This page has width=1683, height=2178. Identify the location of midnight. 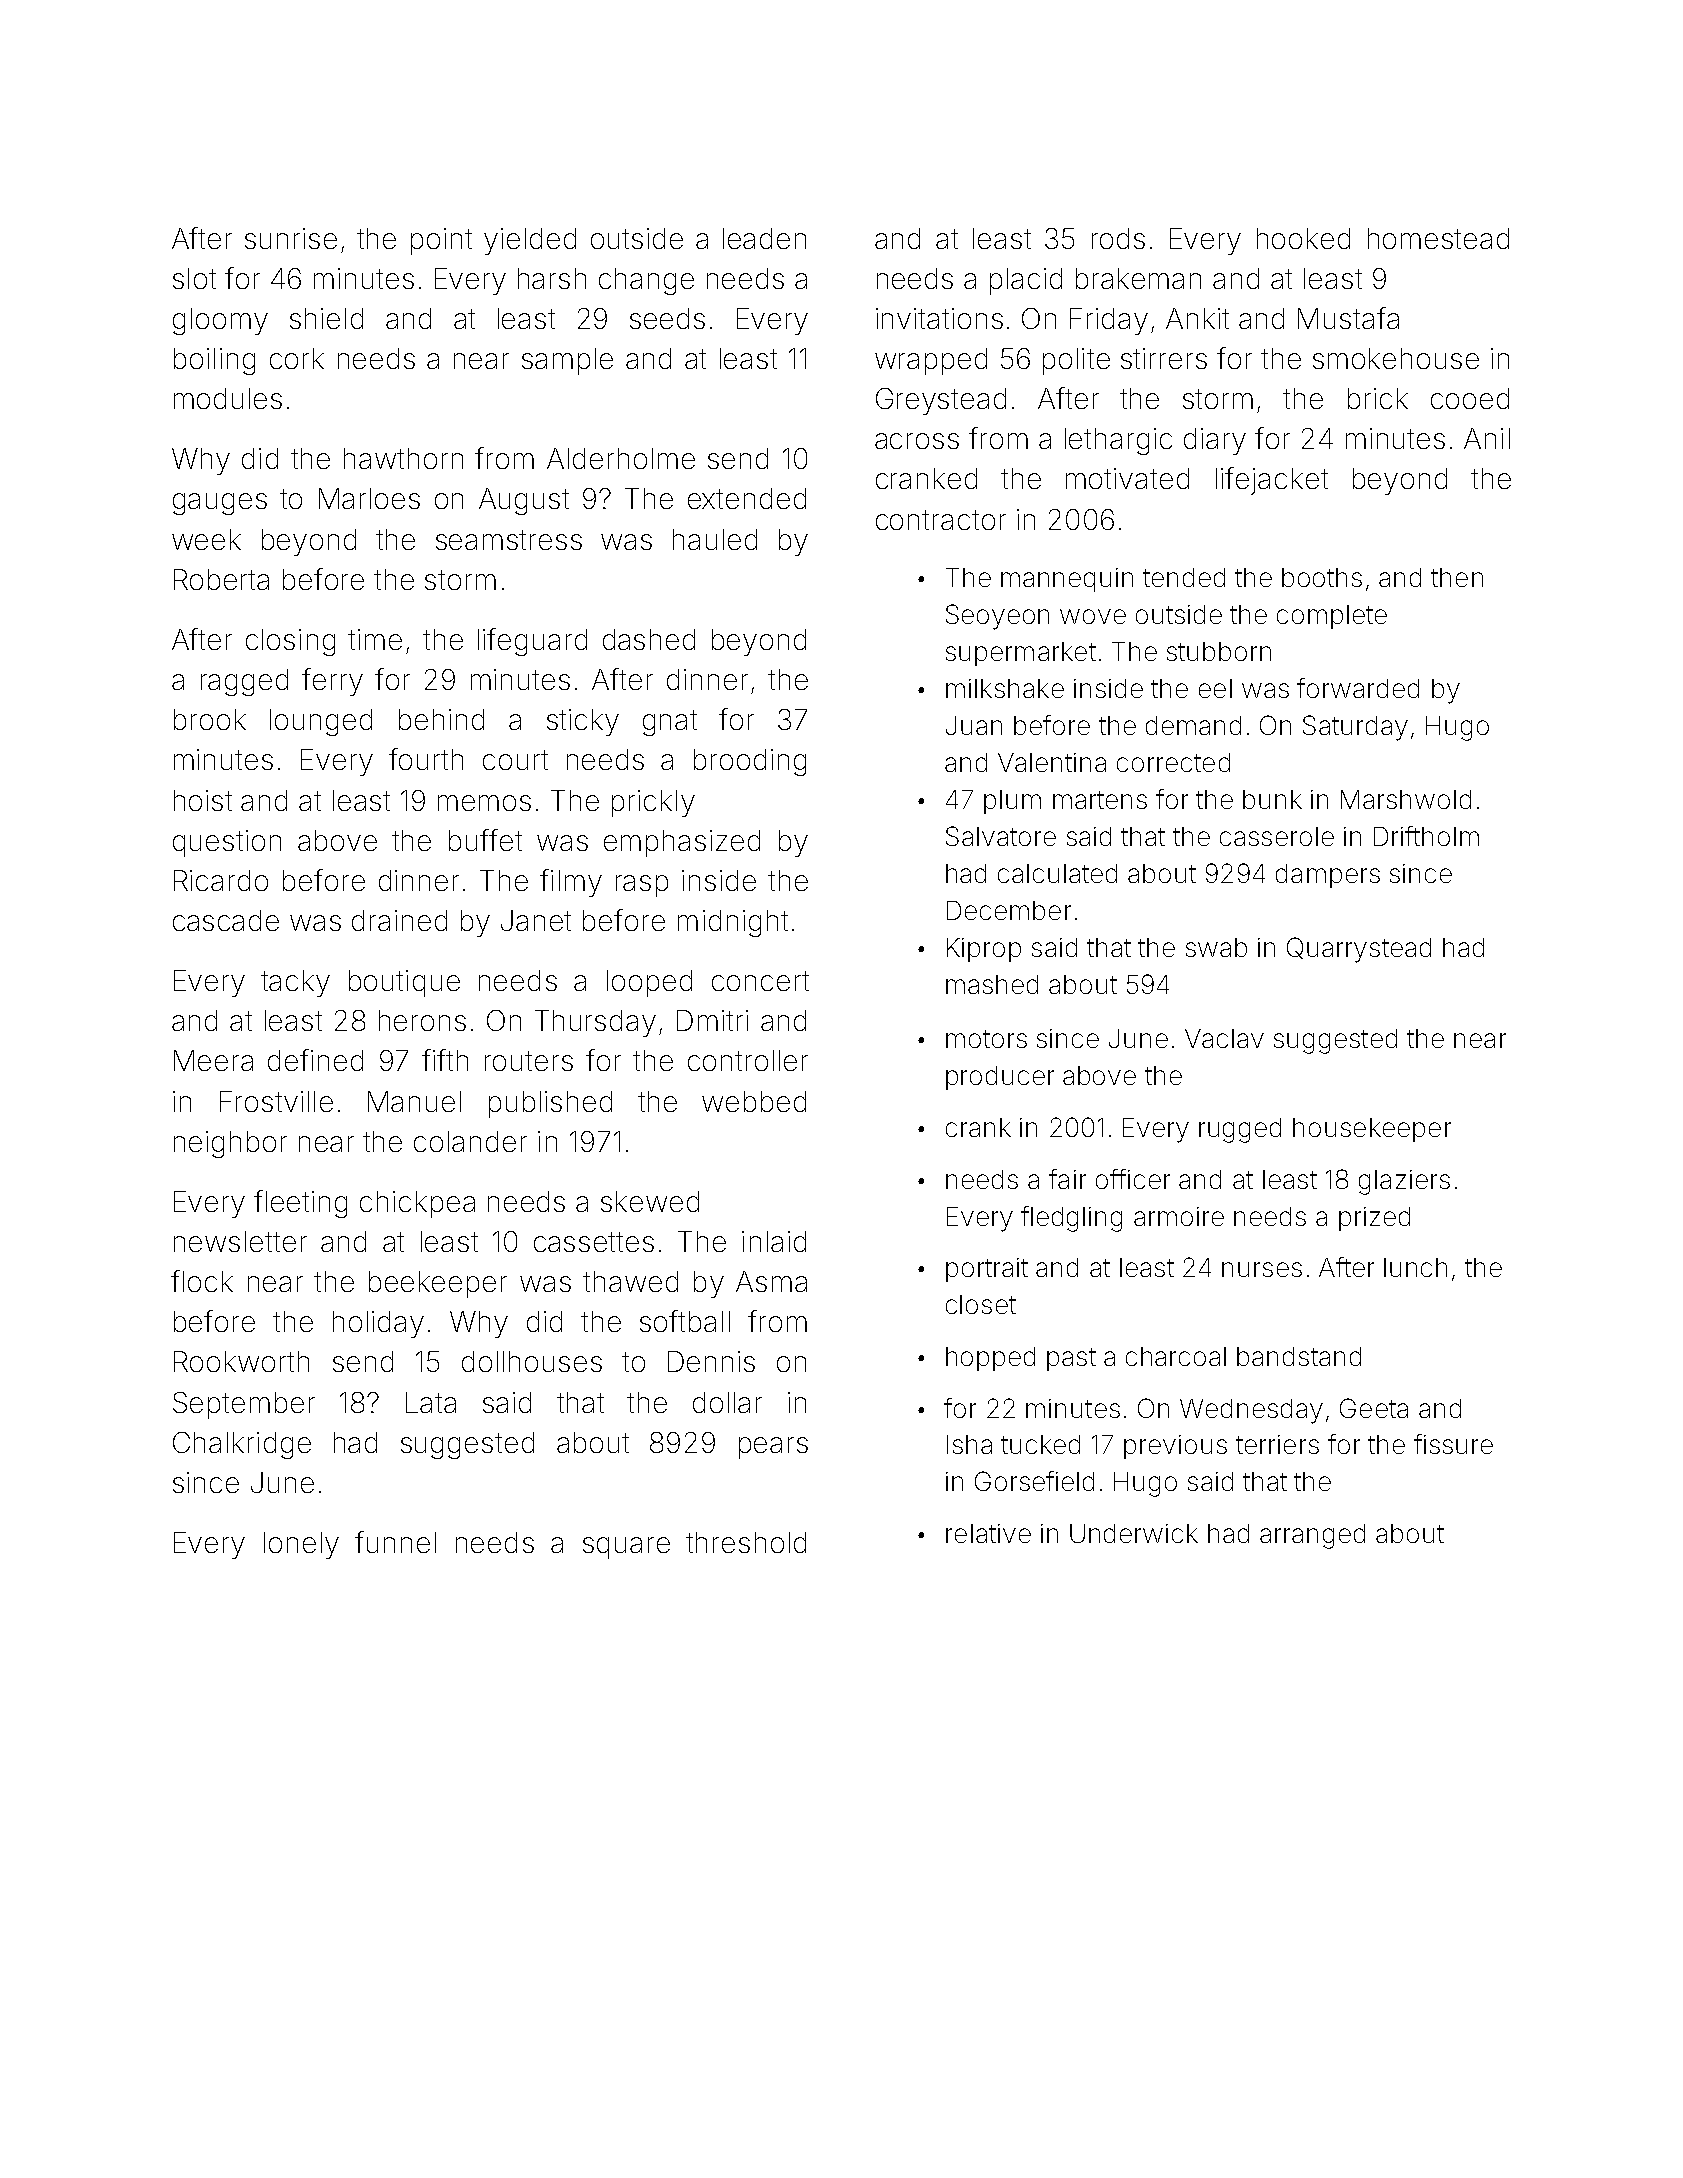
(733, 923).
